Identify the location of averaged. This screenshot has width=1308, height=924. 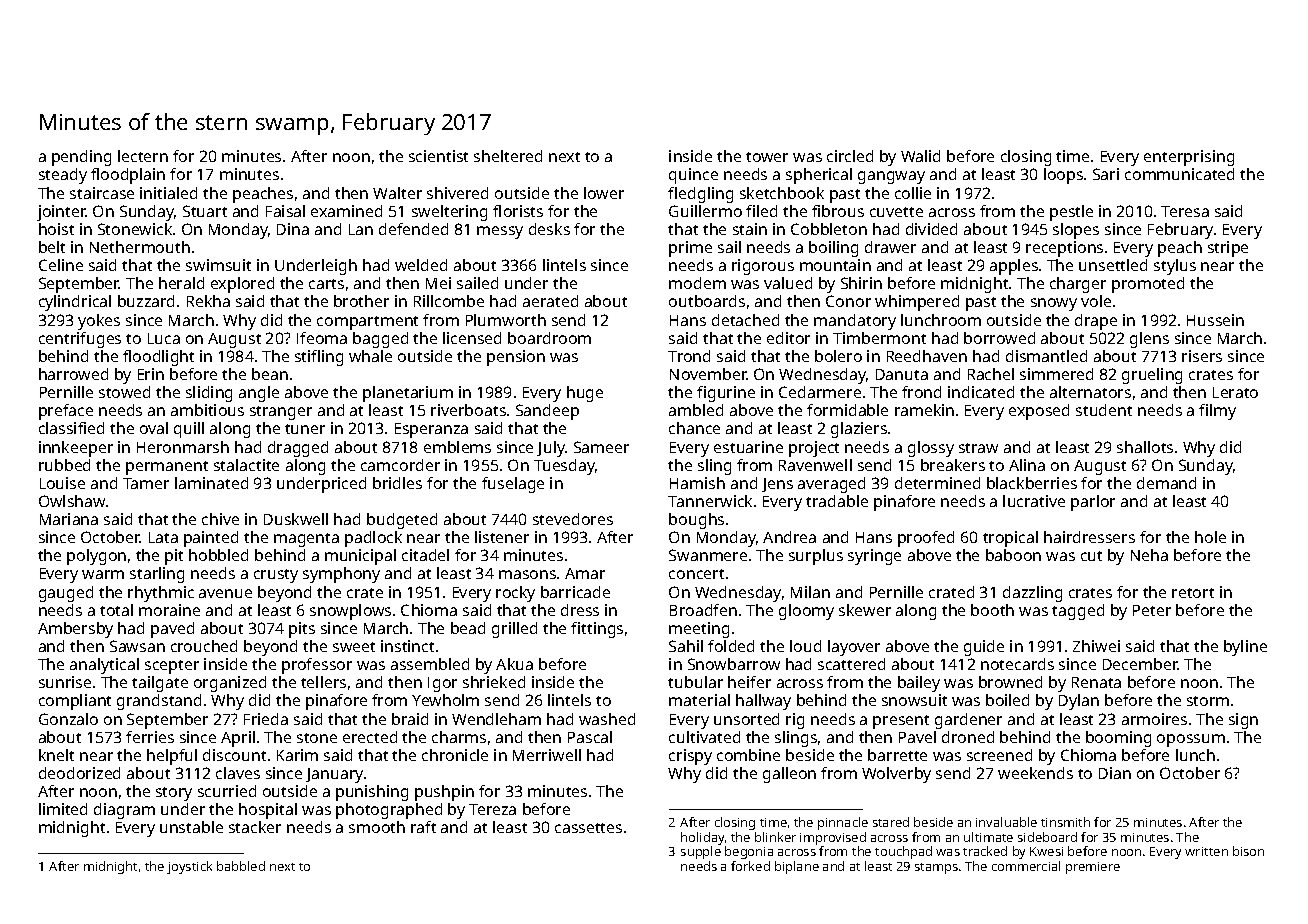
(831, 485).
